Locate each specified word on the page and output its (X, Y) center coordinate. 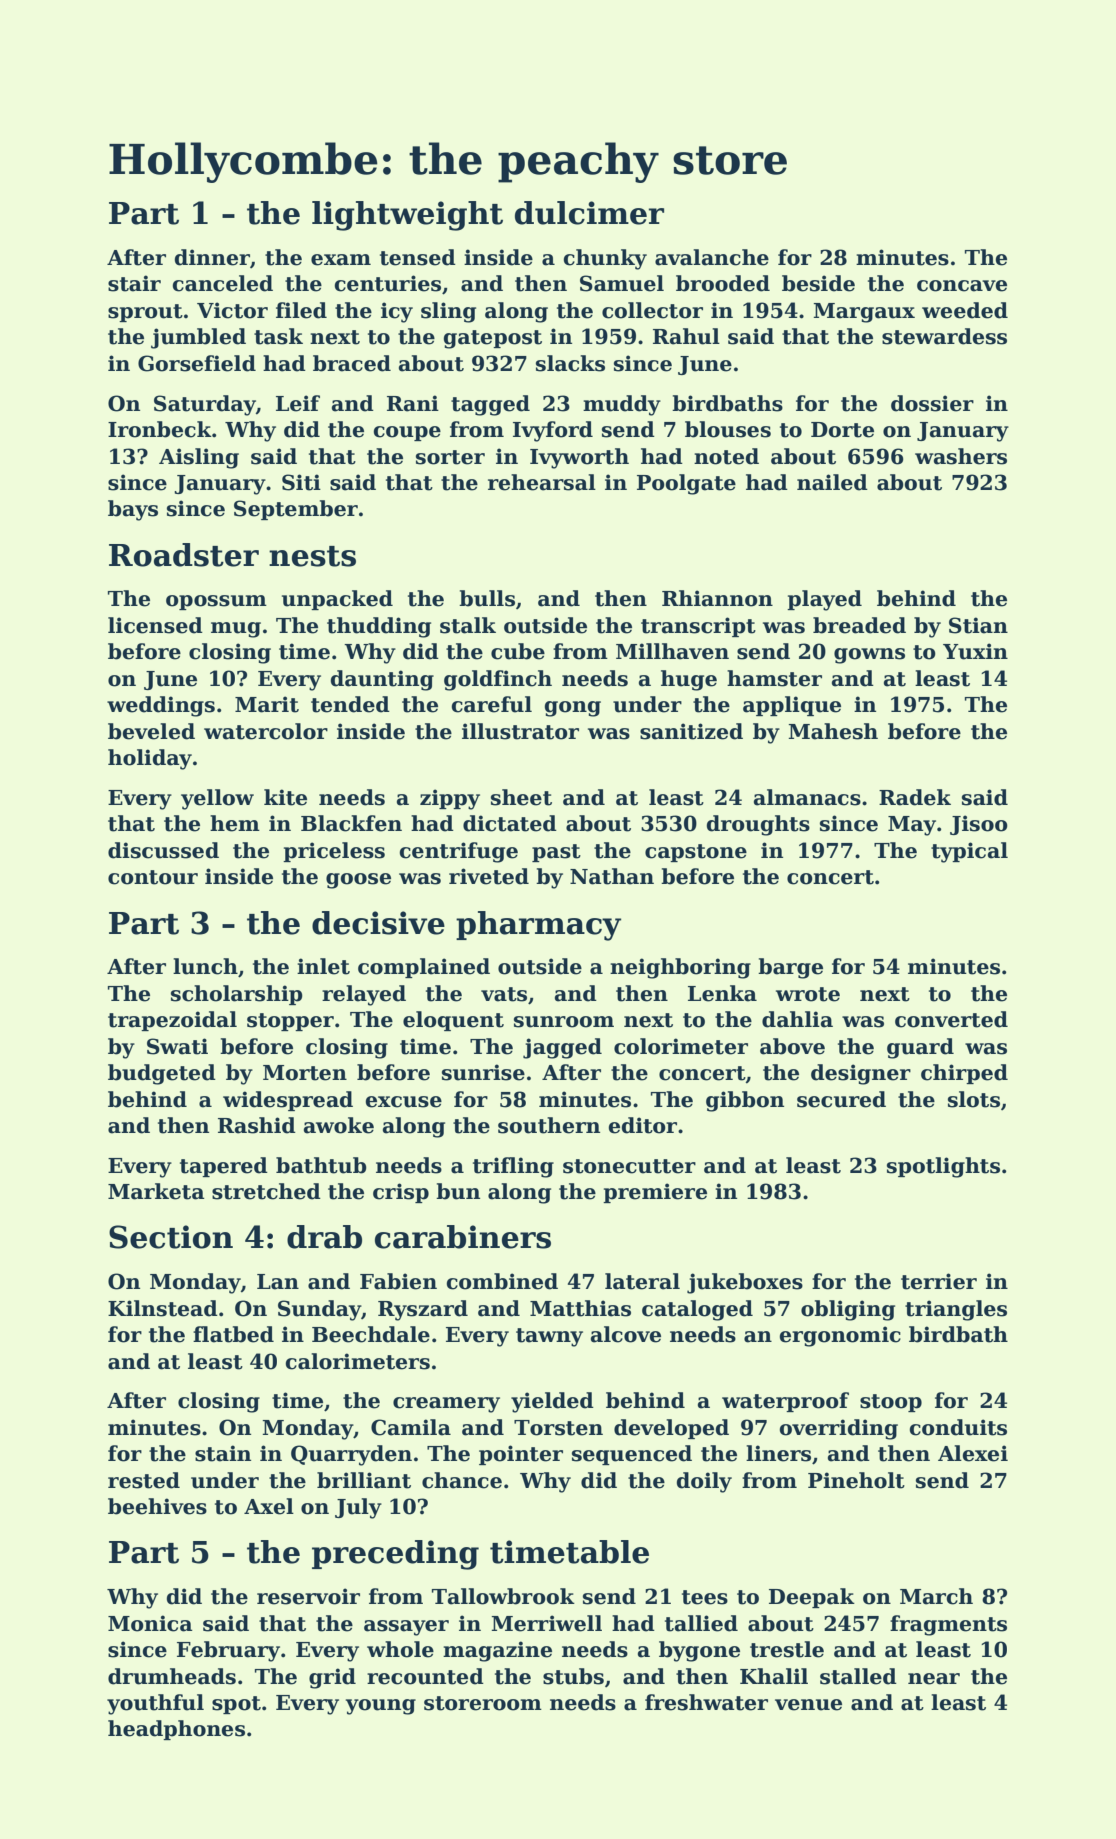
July (358, 1508)
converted (951, 1019)
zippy (450, 799)
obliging (848, 1310)
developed (671, 1429)
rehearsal (542, 482)
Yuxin (975, 651)
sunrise (483, 1072)
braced (352, 363)
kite (285, 797)
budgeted (162, 1074)
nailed (832, 482)
